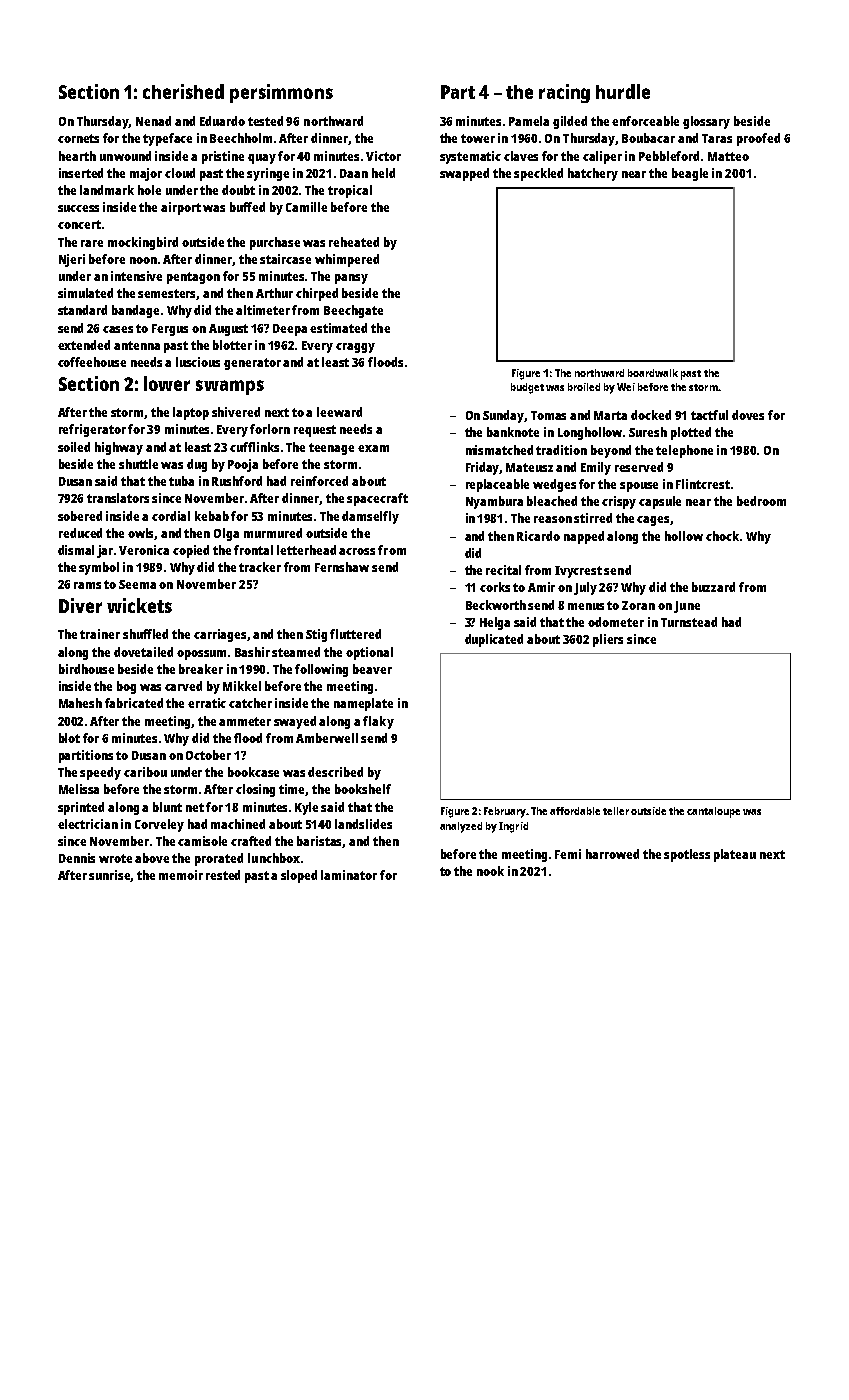  I want to click on boardwalk, so click(653, 373).
